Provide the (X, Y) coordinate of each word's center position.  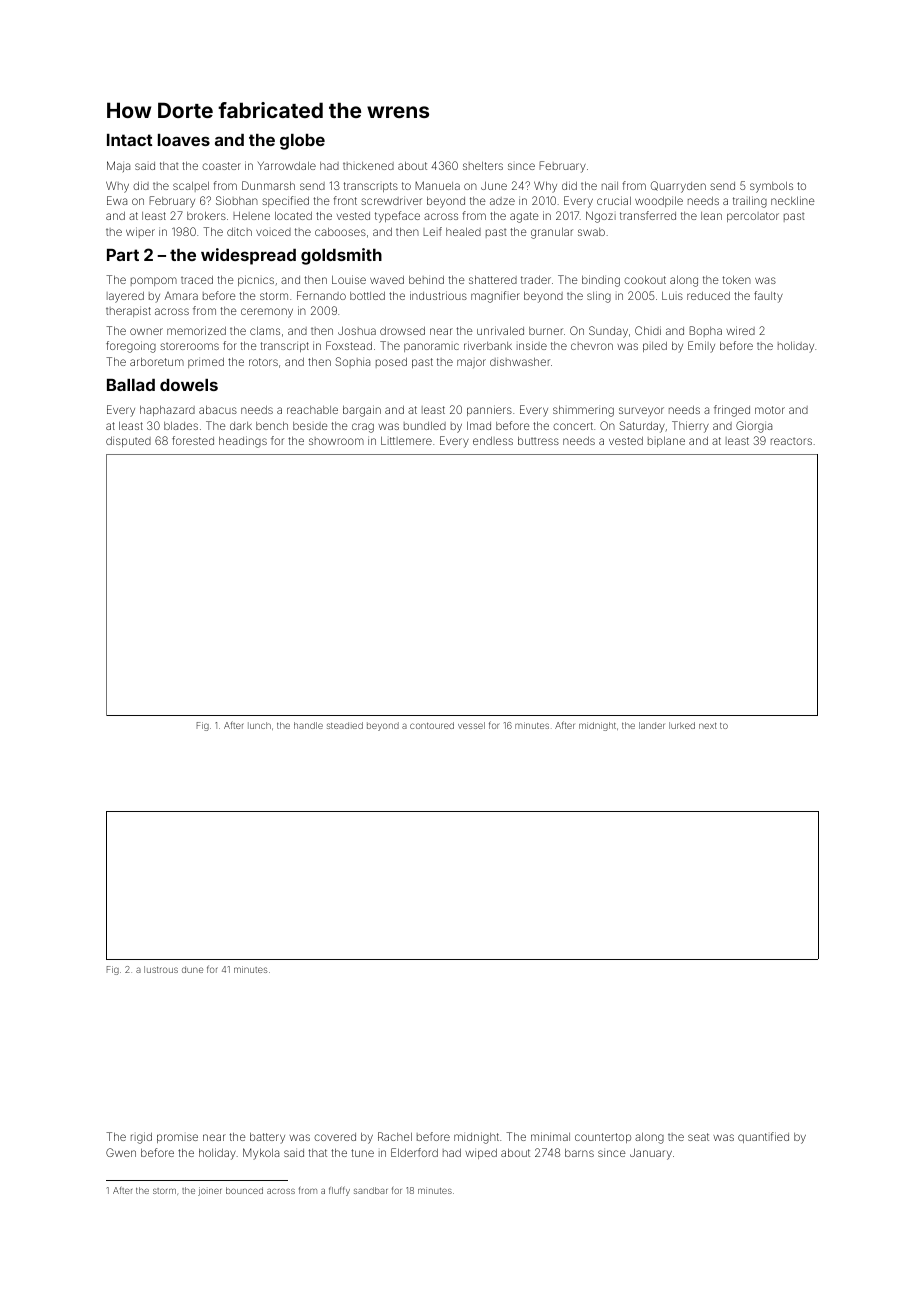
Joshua (357, 330)
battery (267, 1138)
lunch (259, 725)
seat (698, 1137)
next (708, 726)
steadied (345, 725)
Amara (181, 296)
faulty (768, 297)
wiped (481, 1153)
